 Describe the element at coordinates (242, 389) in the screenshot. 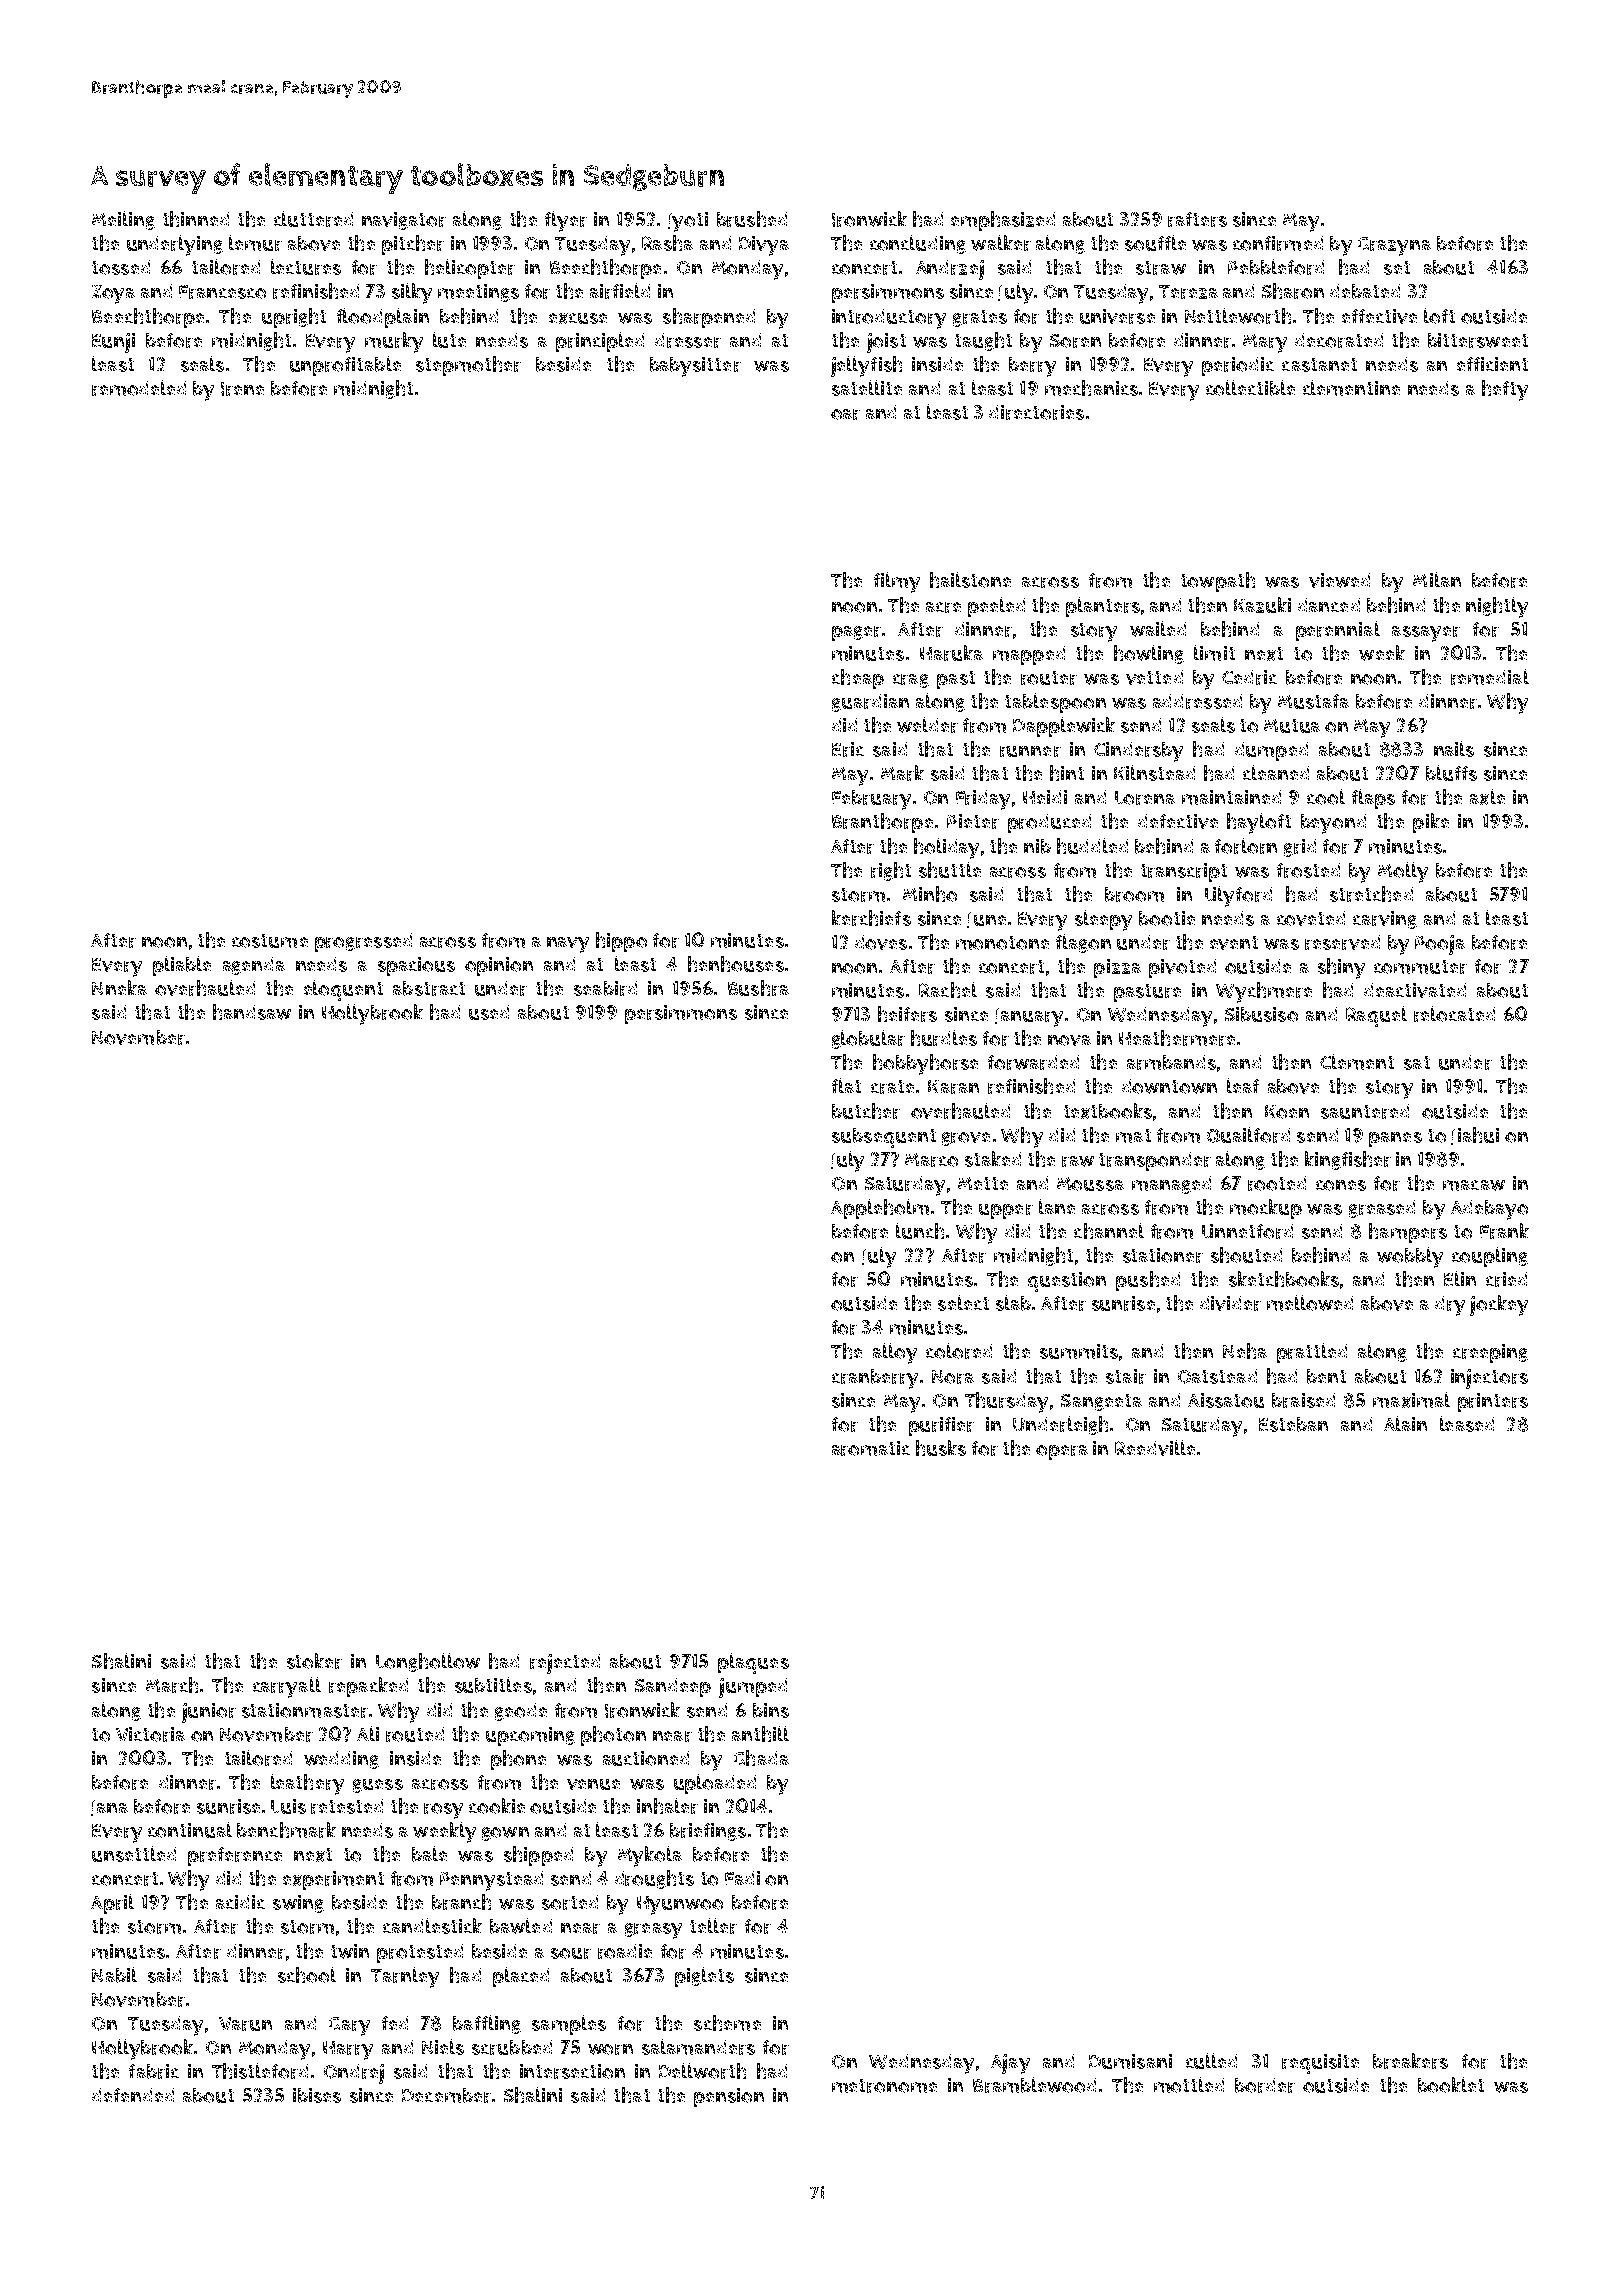

I see `Irene` at that location.
